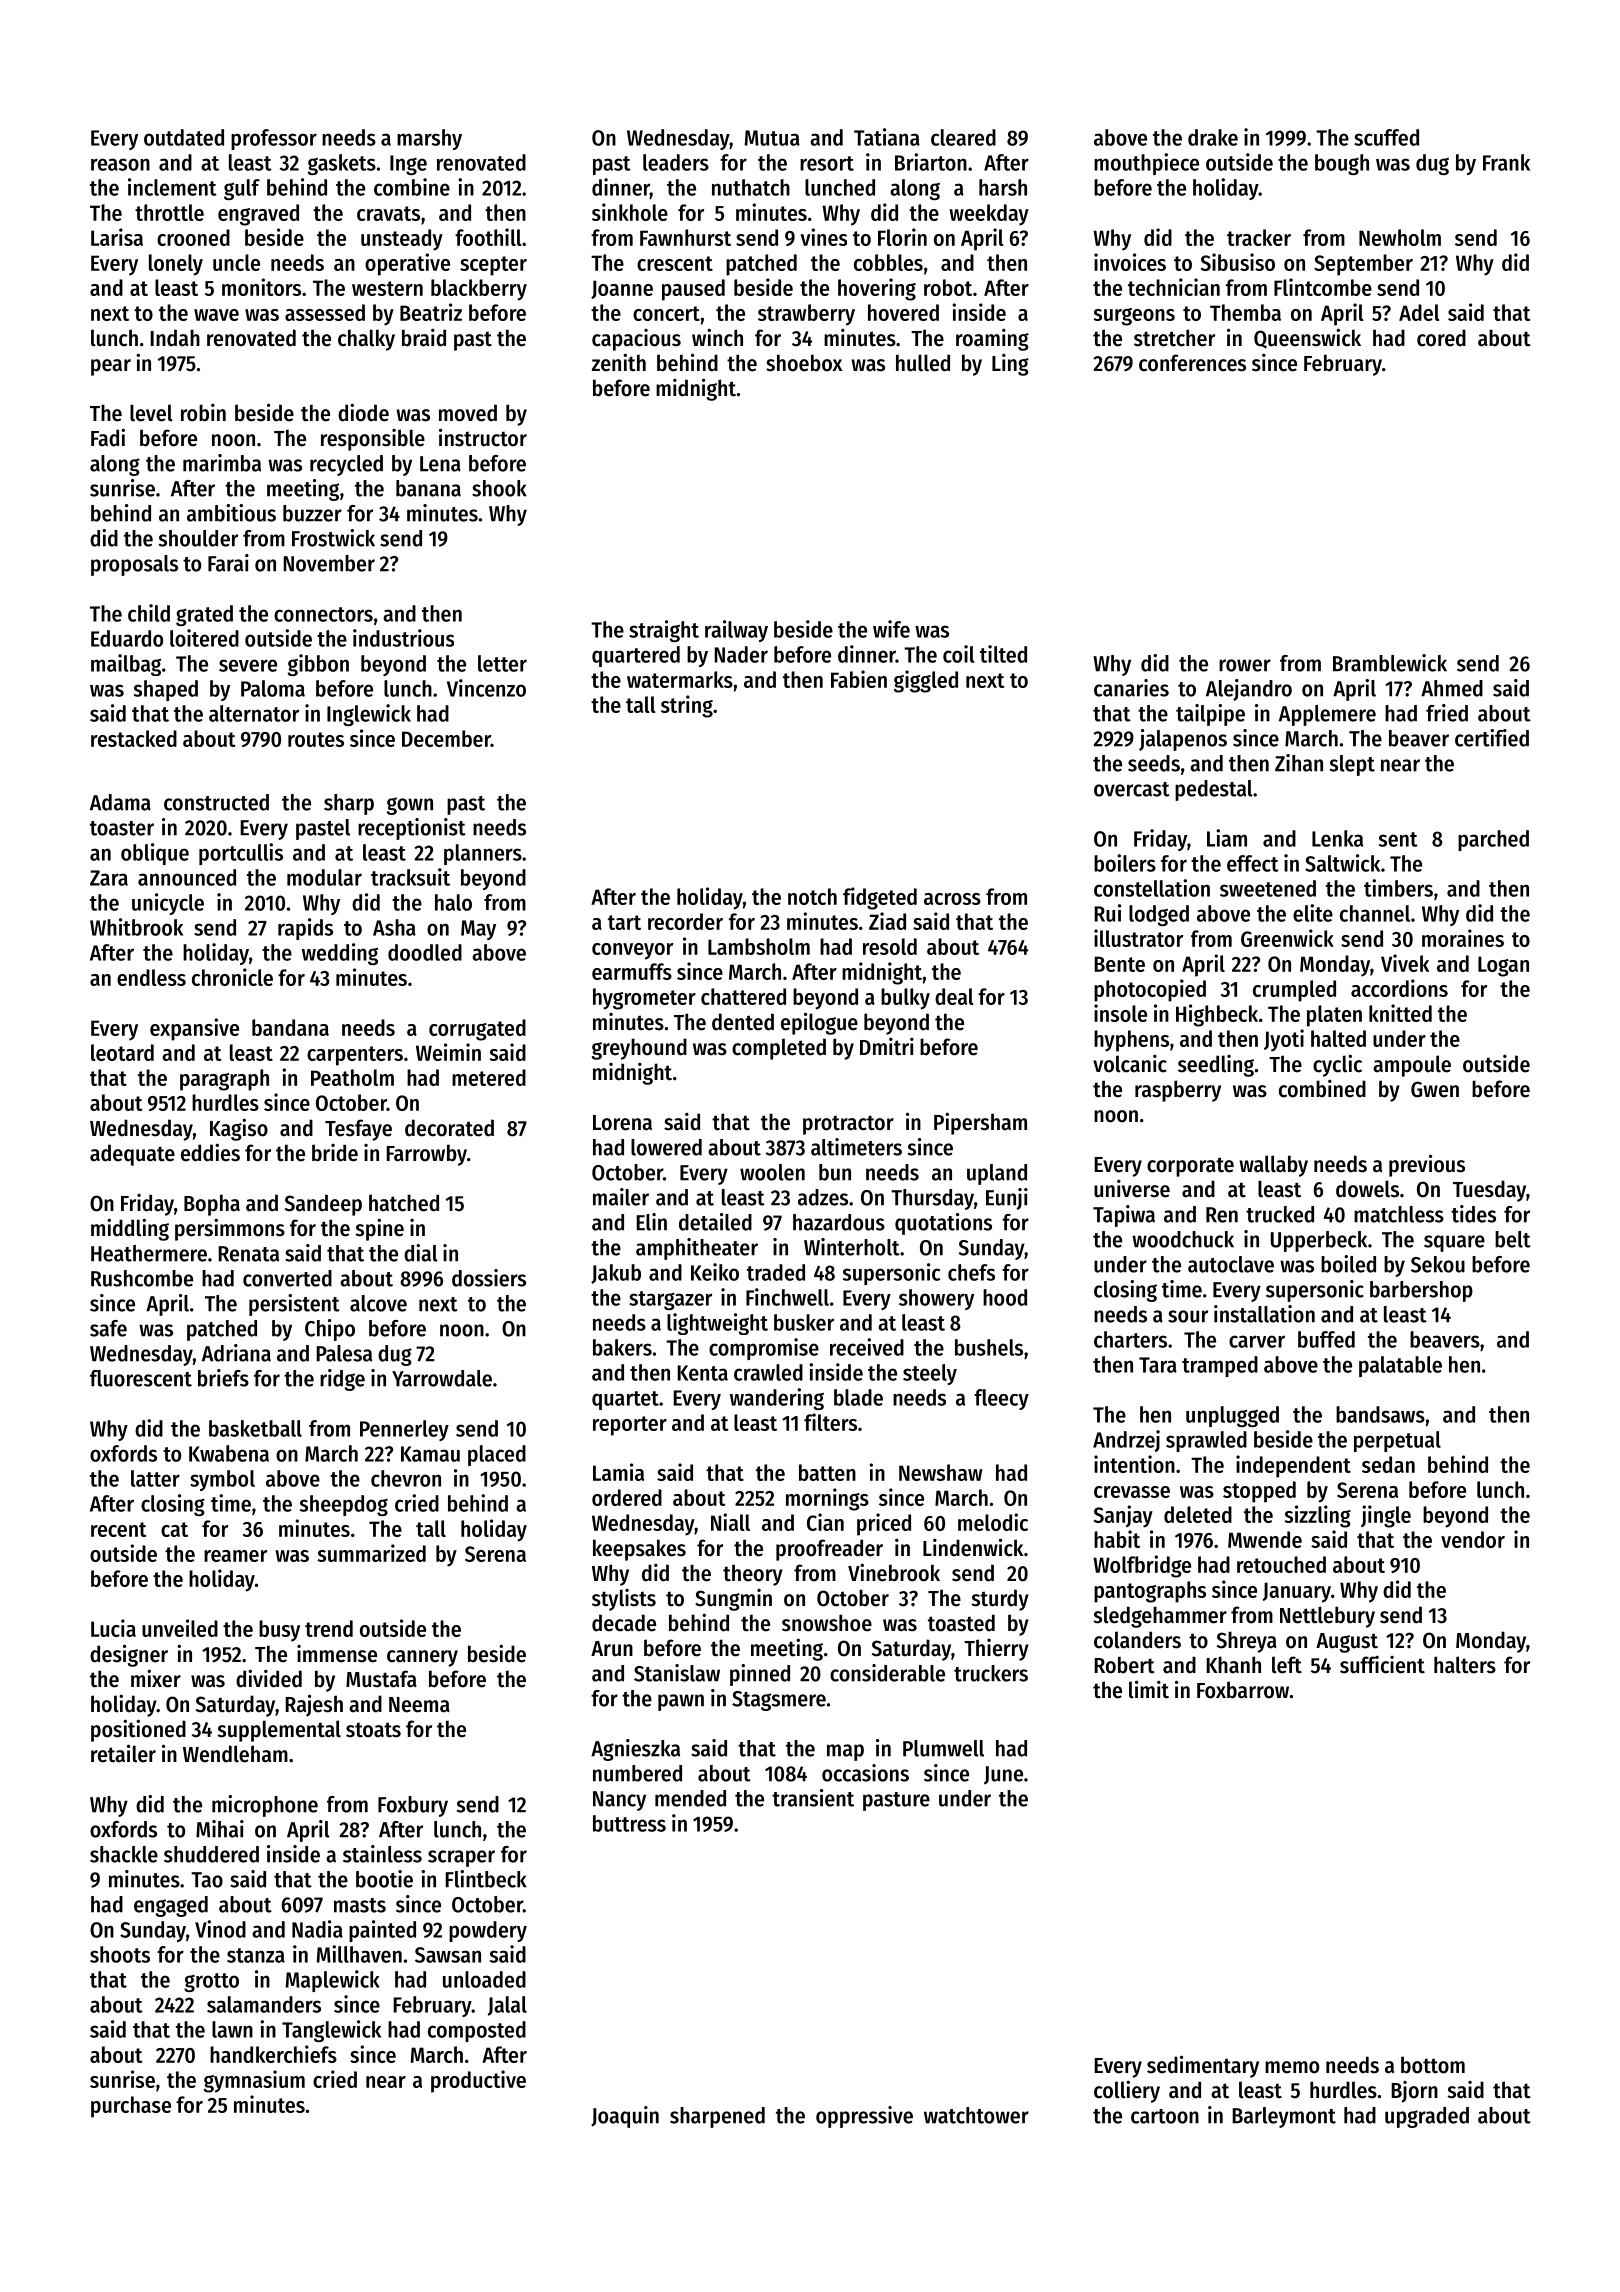 Image resolution: width=1620 pixels, height=2292 pixels. What do you see at coordinates (804, 363) in the screenshot?
I see `shoebox` at bounding box center [804, 363].
